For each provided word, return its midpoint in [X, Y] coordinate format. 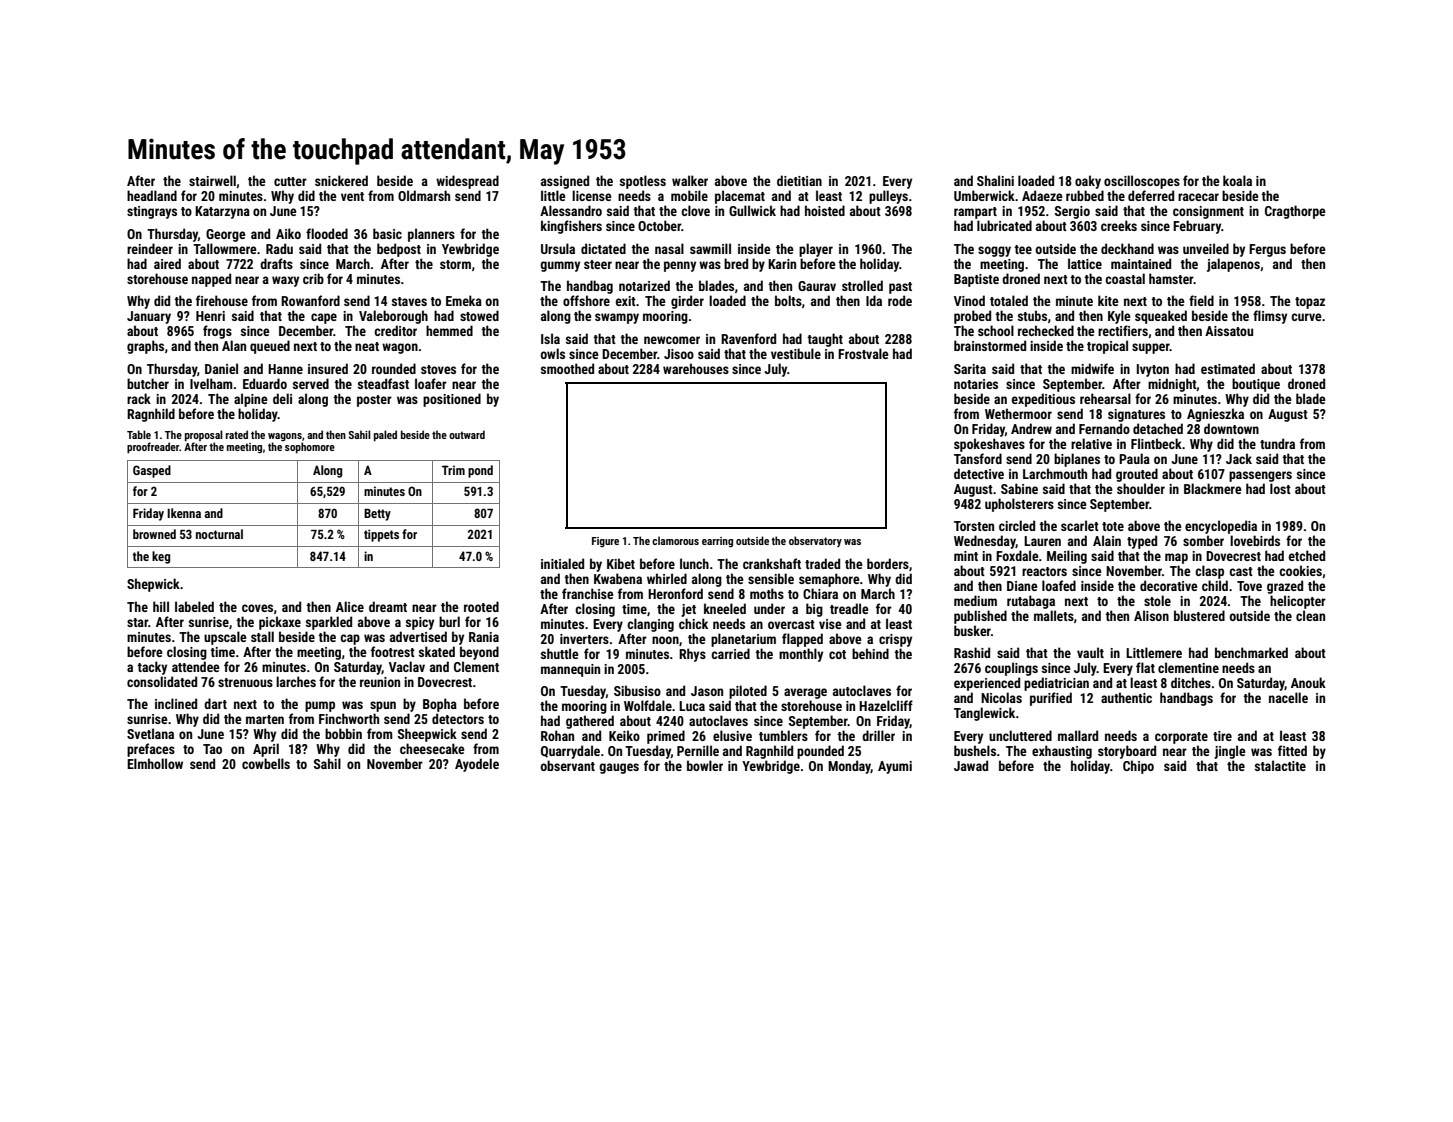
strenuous [245, 682]
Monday [849, 767]
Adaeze [1042, 195]
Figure [605, 542]
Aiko [288, 233]
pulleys [888, 197]
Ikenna [184, 513]
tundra [1277, 443]
